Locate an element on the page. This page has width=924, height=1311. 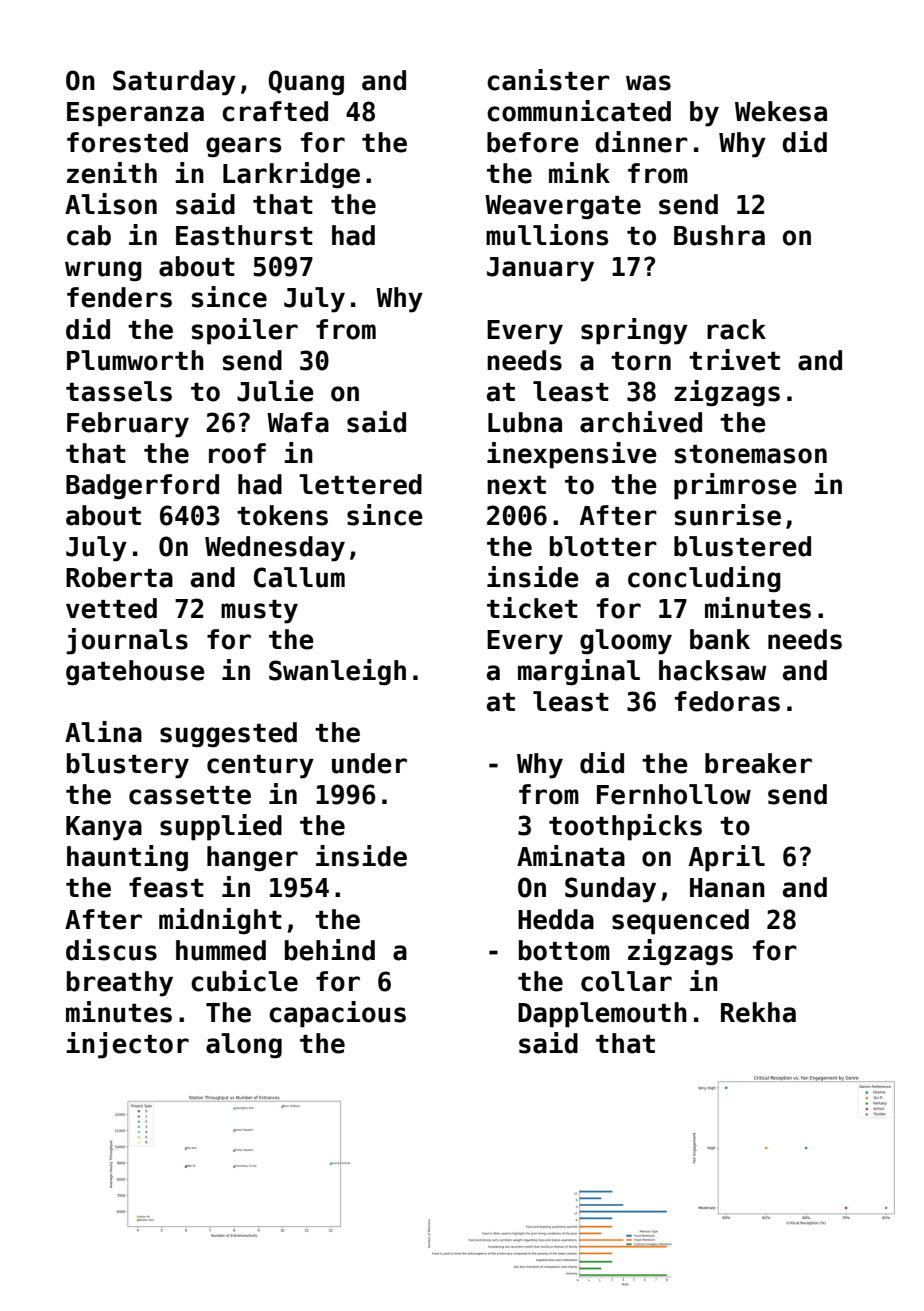
Swanleigh is located at coordinates (337, 672).
